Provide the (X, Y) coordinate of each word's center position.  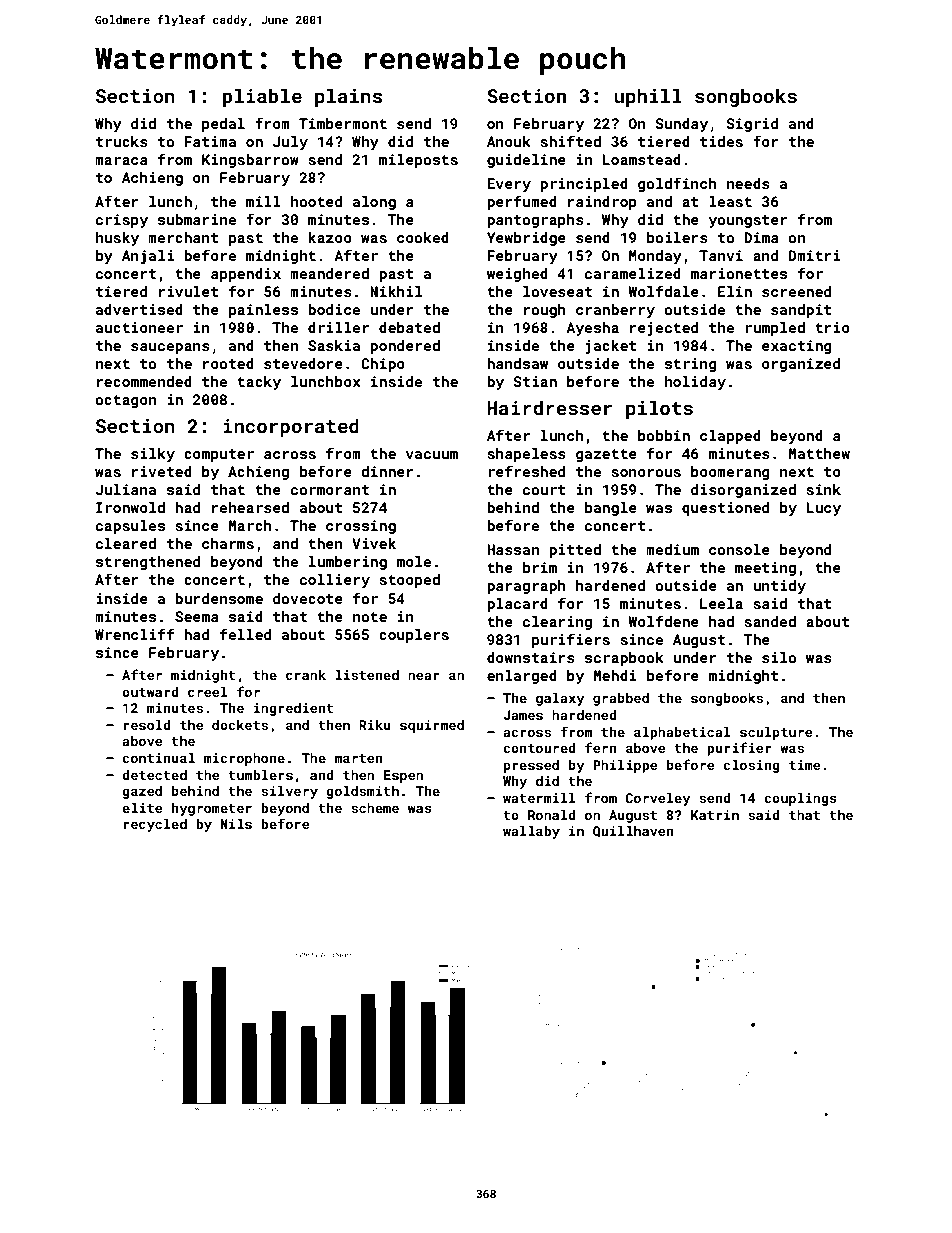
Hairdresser (549, 407)
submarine (197, 219)
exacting (797, 347)
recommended (144, 381)
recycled (155, 825)
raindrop (602, 203)
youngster (748, 221)
